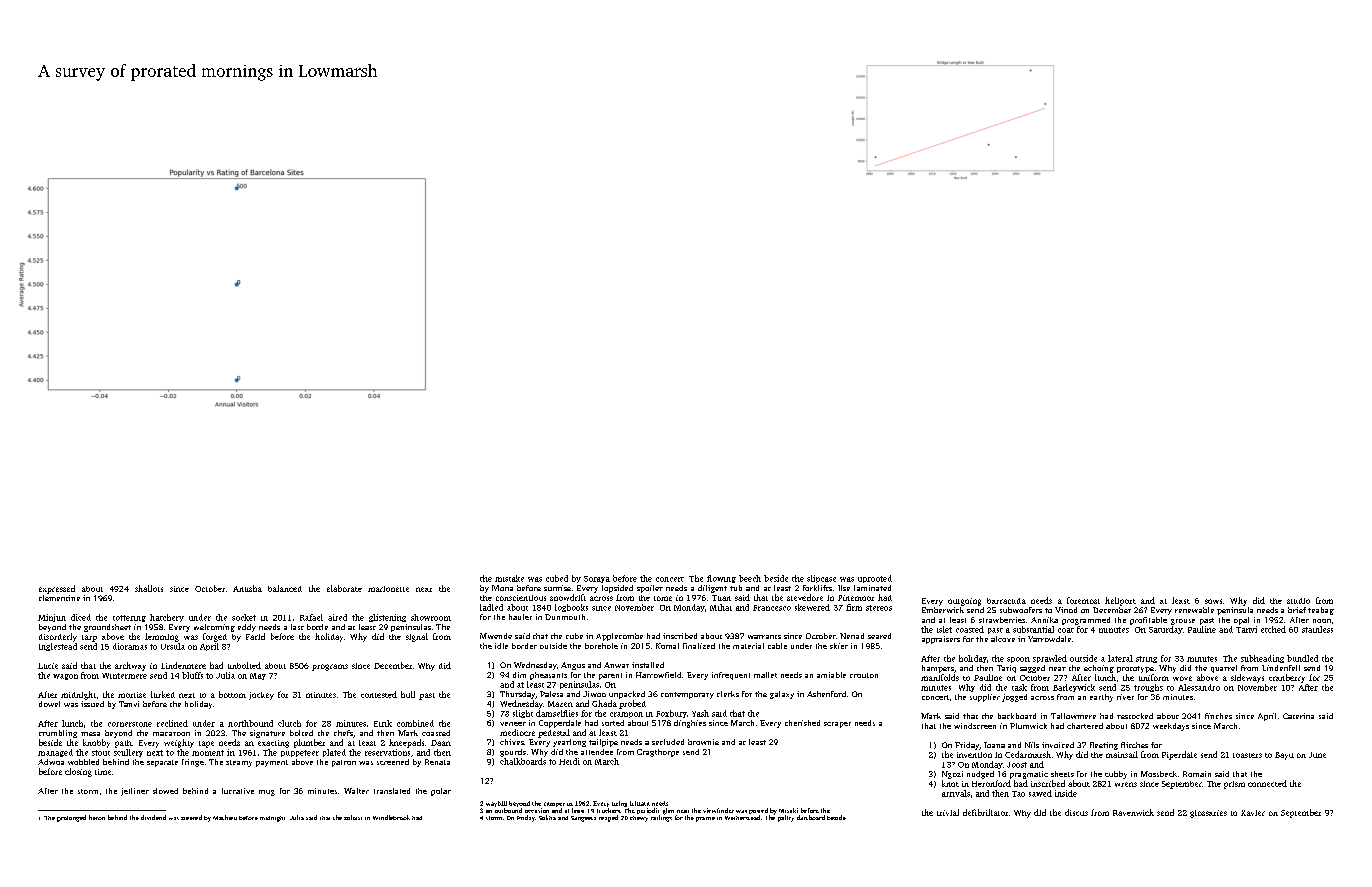  What do you see at coordinates (501, 646) in the screenshot?
I see `idle` at bounding box center [501, 646].
